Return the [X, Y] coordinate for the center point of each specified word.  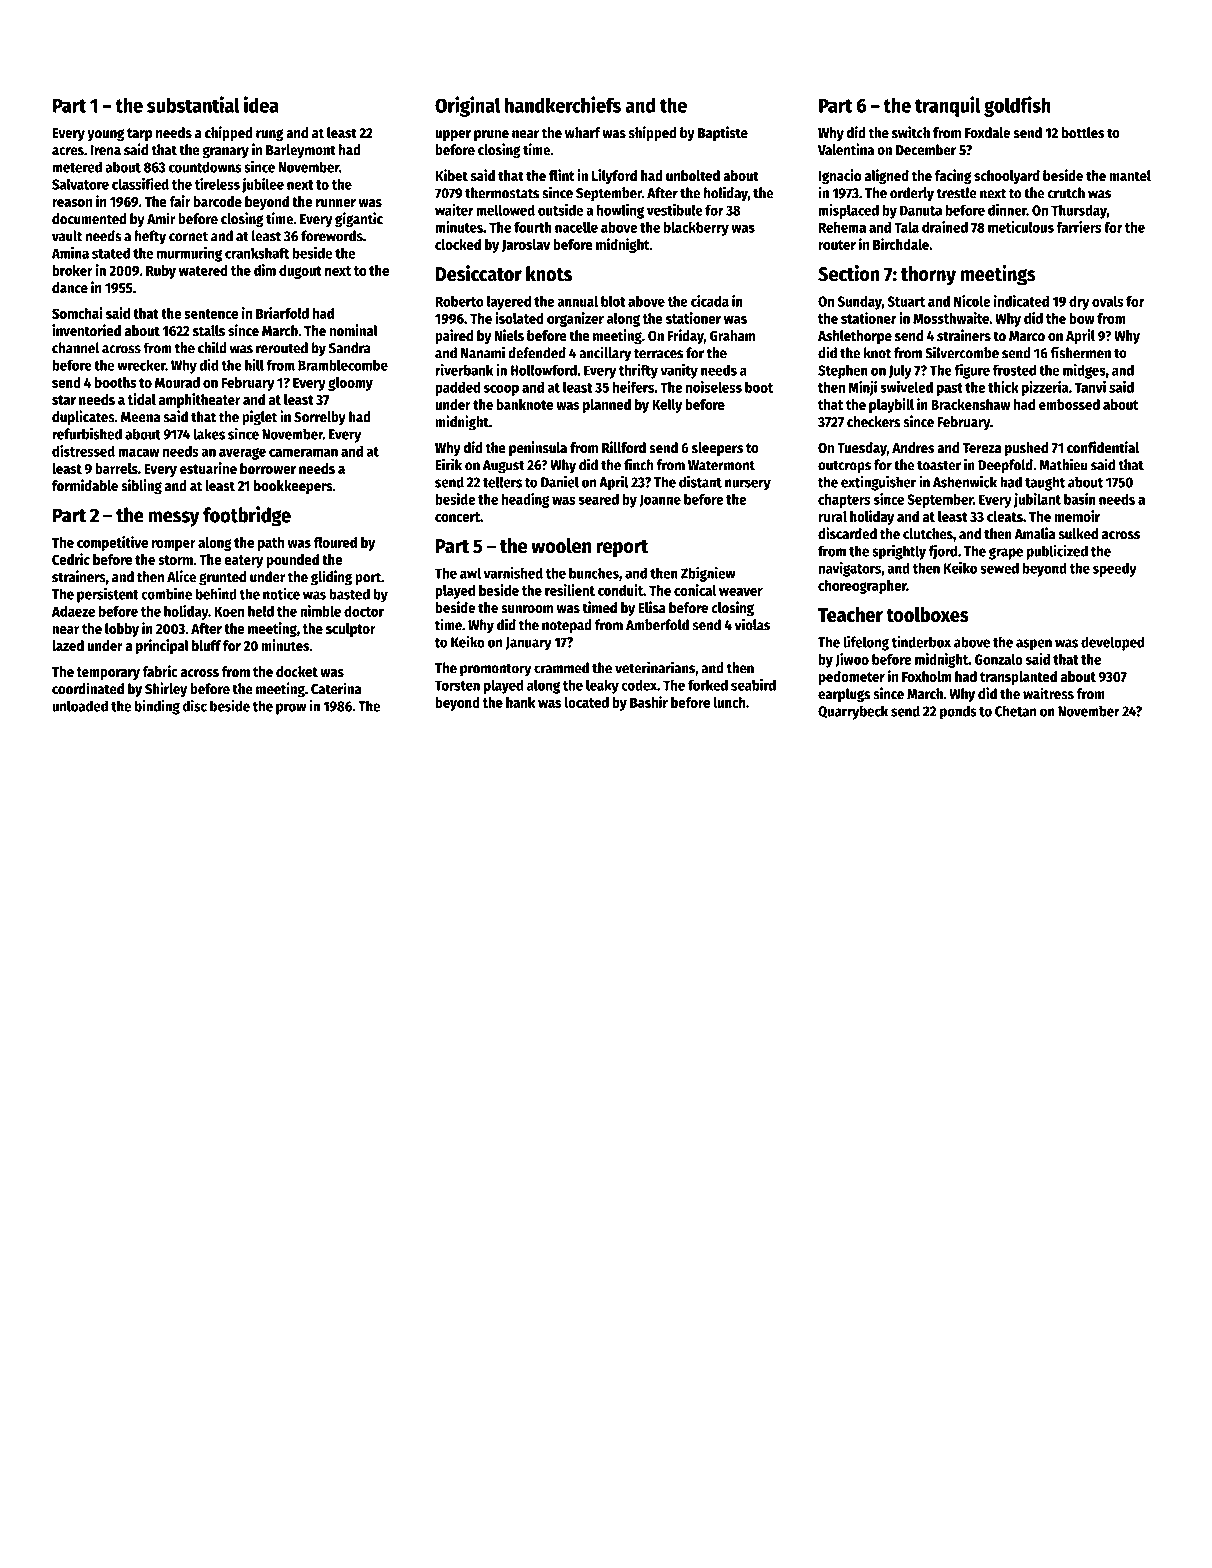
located [587, 702]
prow [291, 709]
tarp [139, 134]
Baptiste [723, 133]
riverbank [464, 370]
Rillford [624, 447]
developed [1113, 643]
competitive [112, 543]
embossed [1069, 404]
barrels [116, 468]
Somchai [77, 313]
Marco [1027, 336]
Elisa [652, 607]
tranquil [948, 106]
